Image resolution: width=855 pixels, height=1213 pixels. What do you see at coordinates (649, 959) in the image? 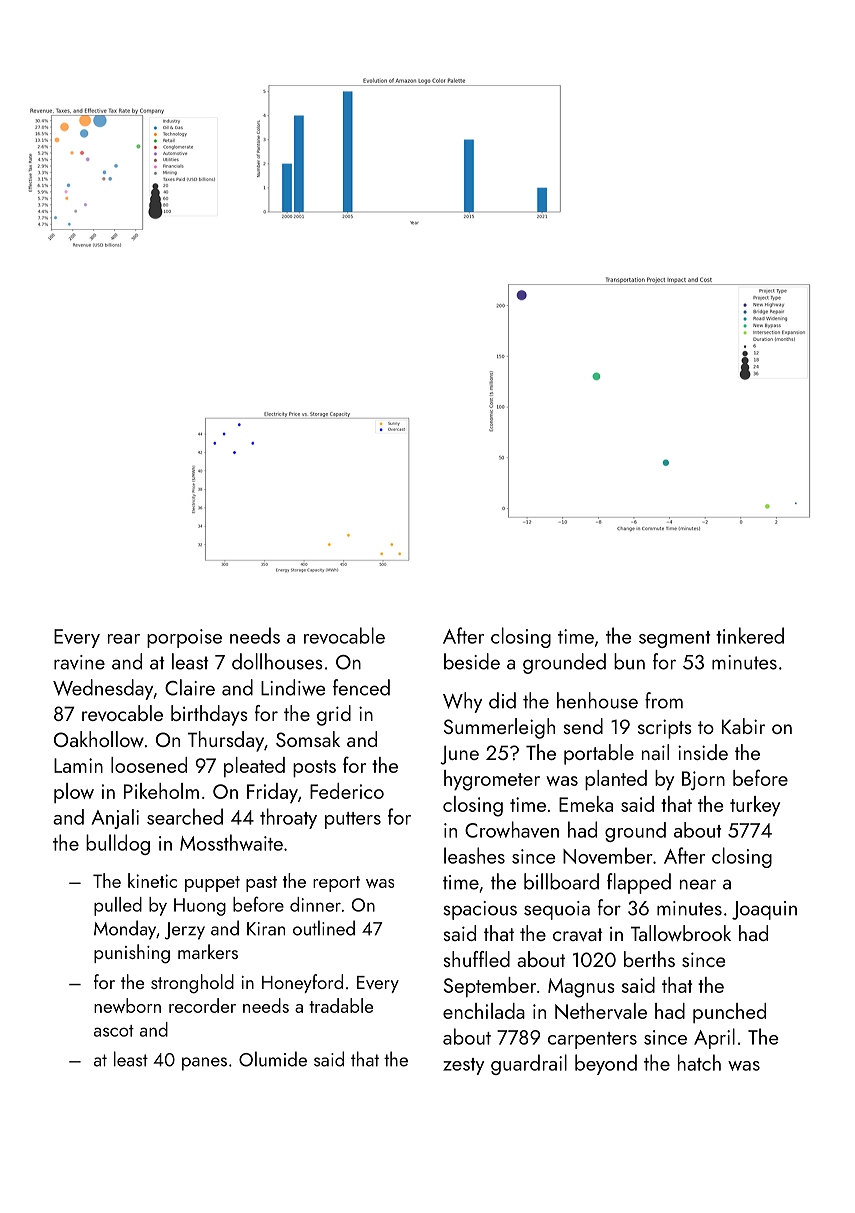
I see `berths` at bounding box center [649, 959].
